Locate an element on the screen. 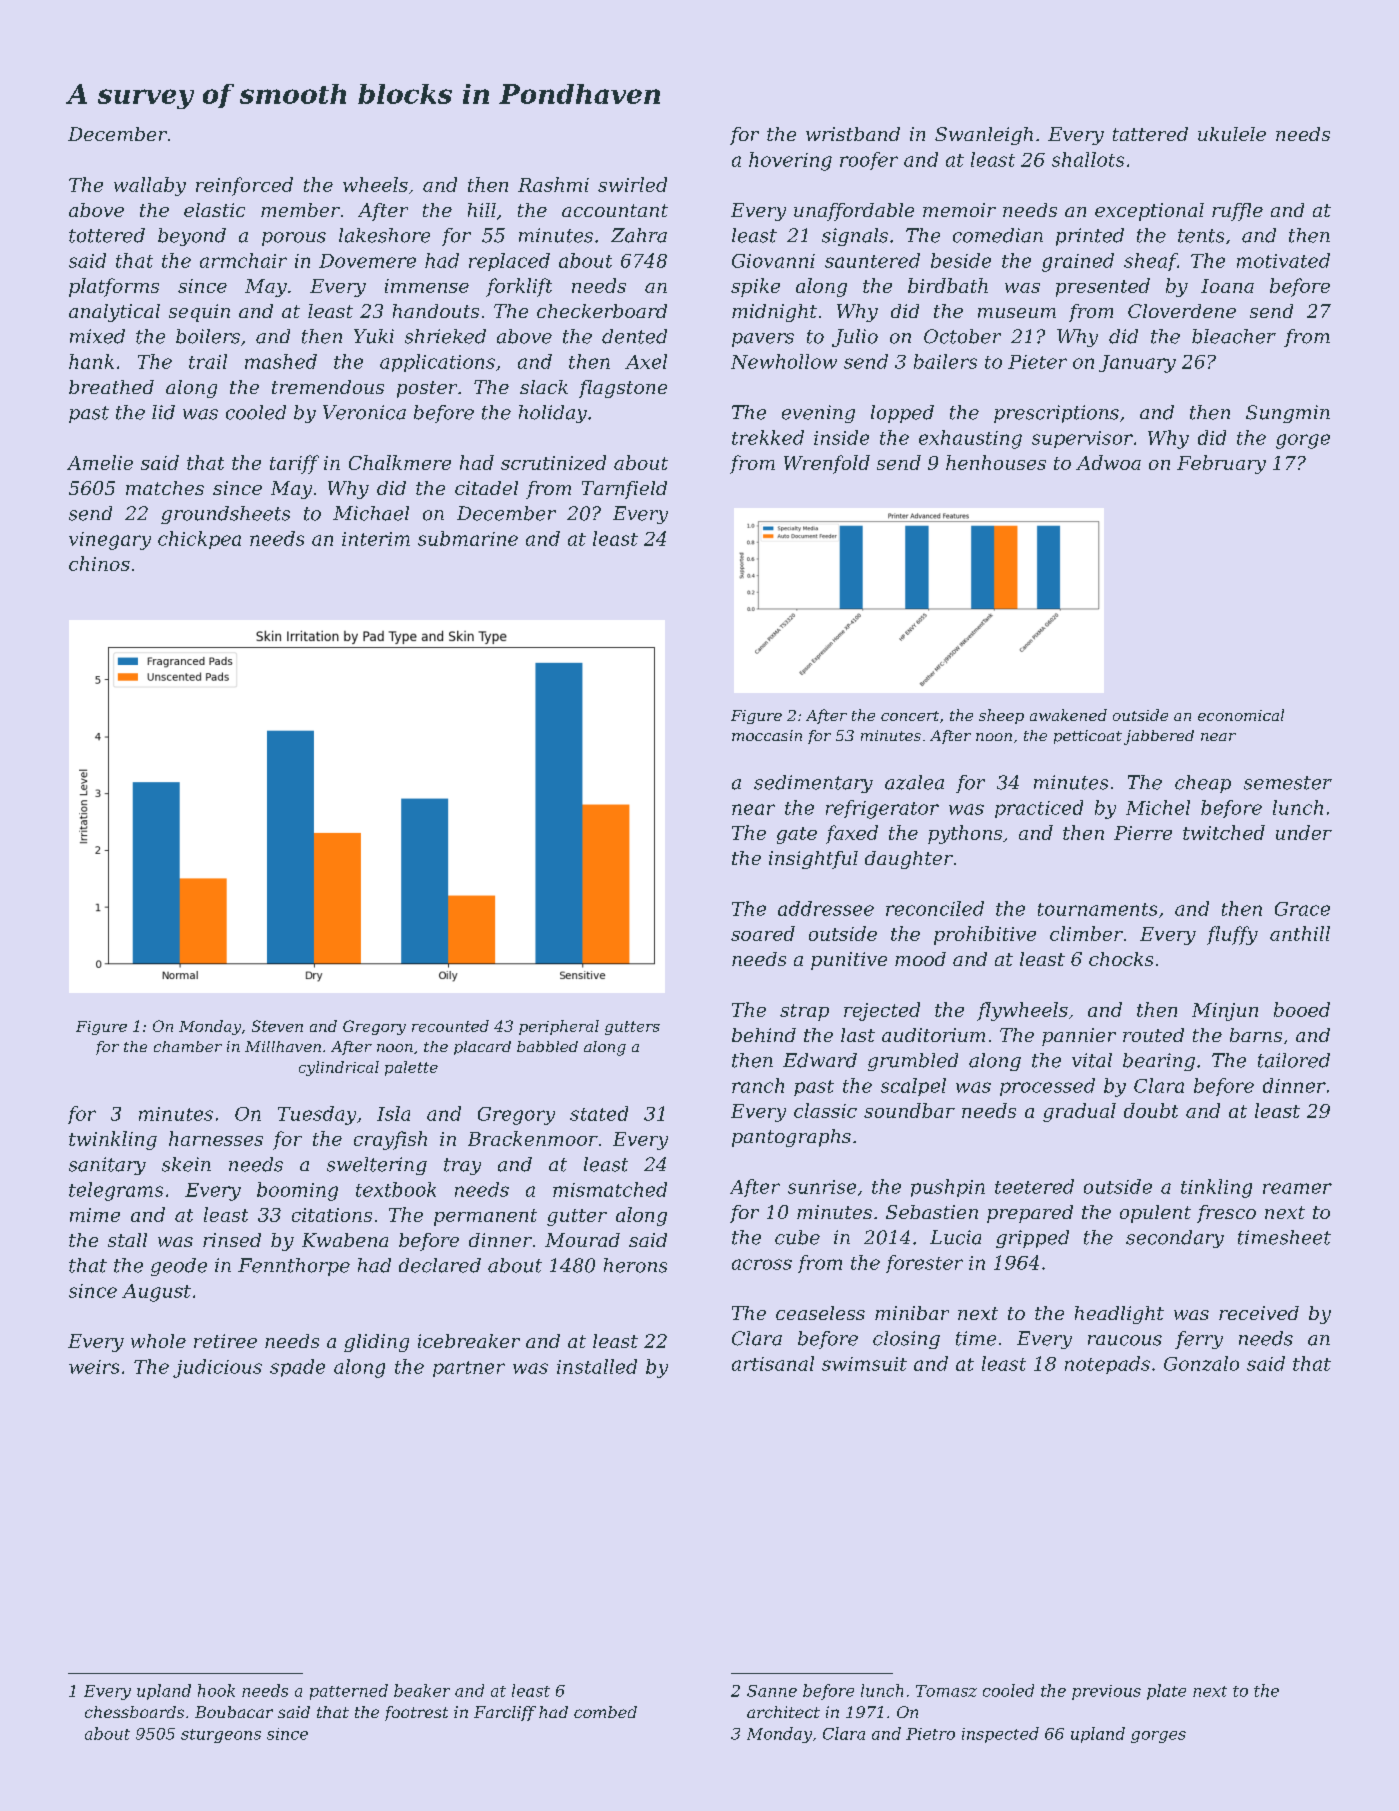 The image size is (1399, 1811). Wrenfold is located at coordinates (827, 464).
